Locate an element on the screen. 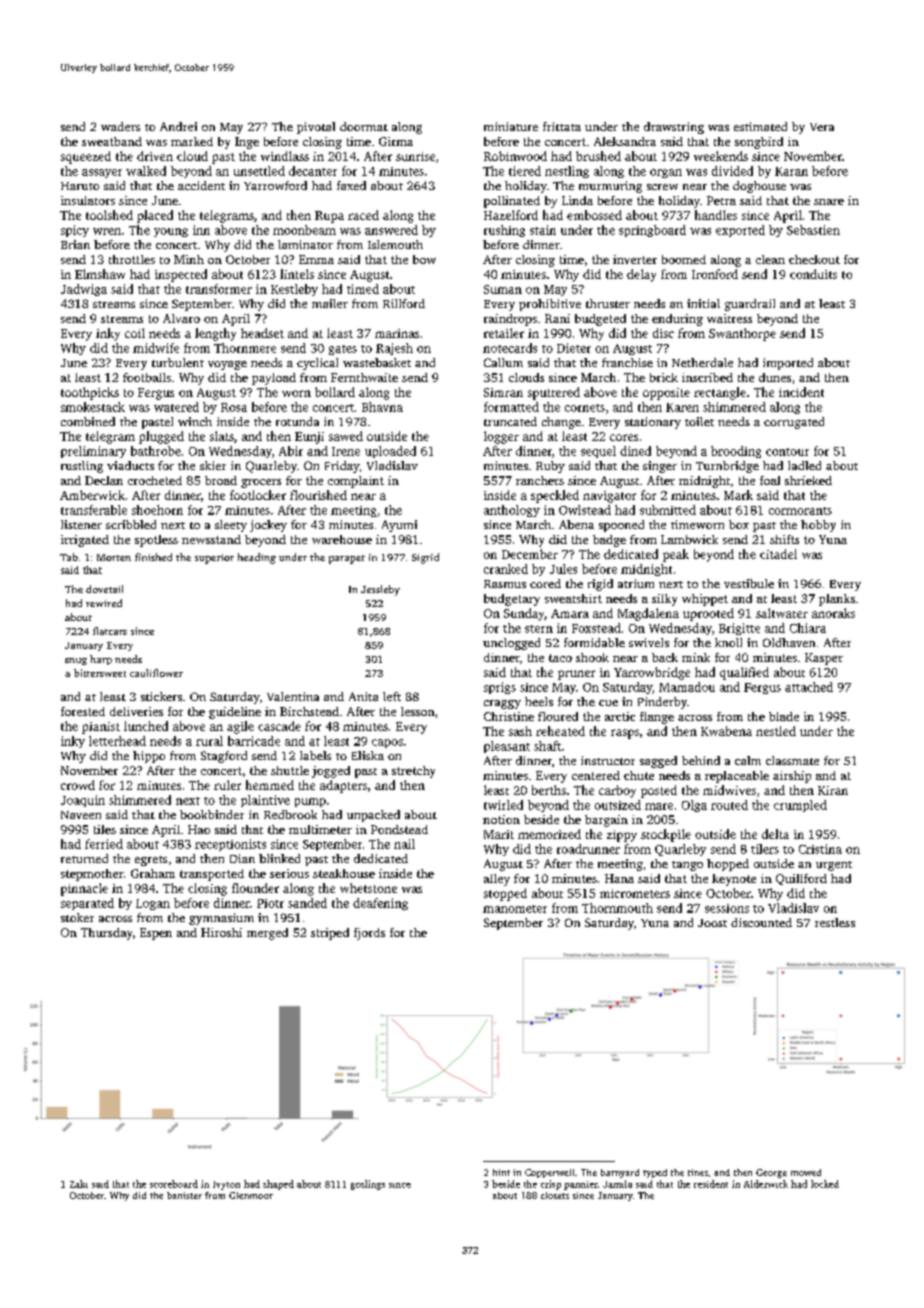  manometer is located at coordinates (515, 909).
